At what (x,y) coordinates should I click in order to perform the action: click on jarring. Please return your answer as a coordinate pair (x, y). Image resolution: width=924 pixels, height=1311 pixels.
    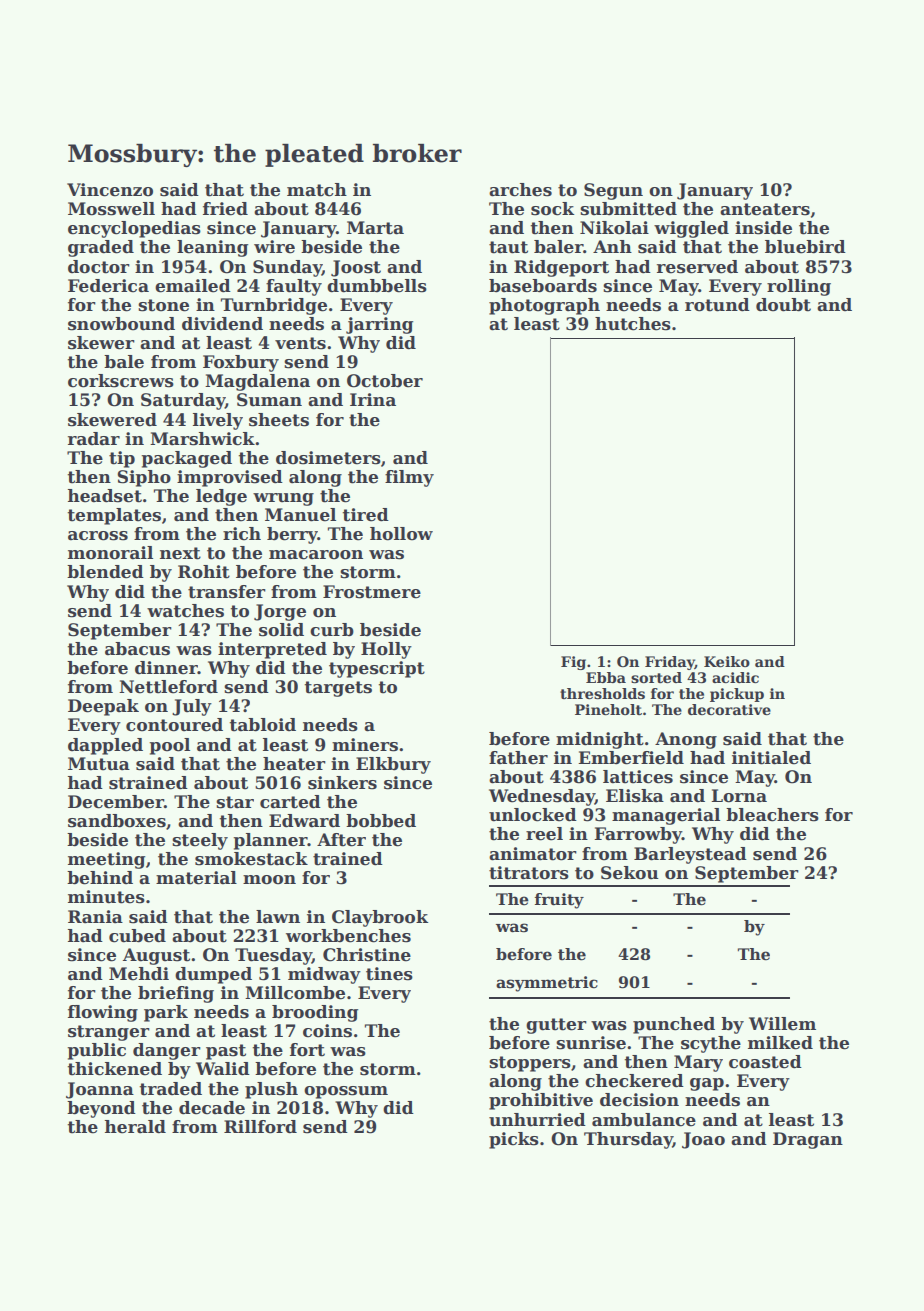
    Looking at the image, I should click on (379, 325).
